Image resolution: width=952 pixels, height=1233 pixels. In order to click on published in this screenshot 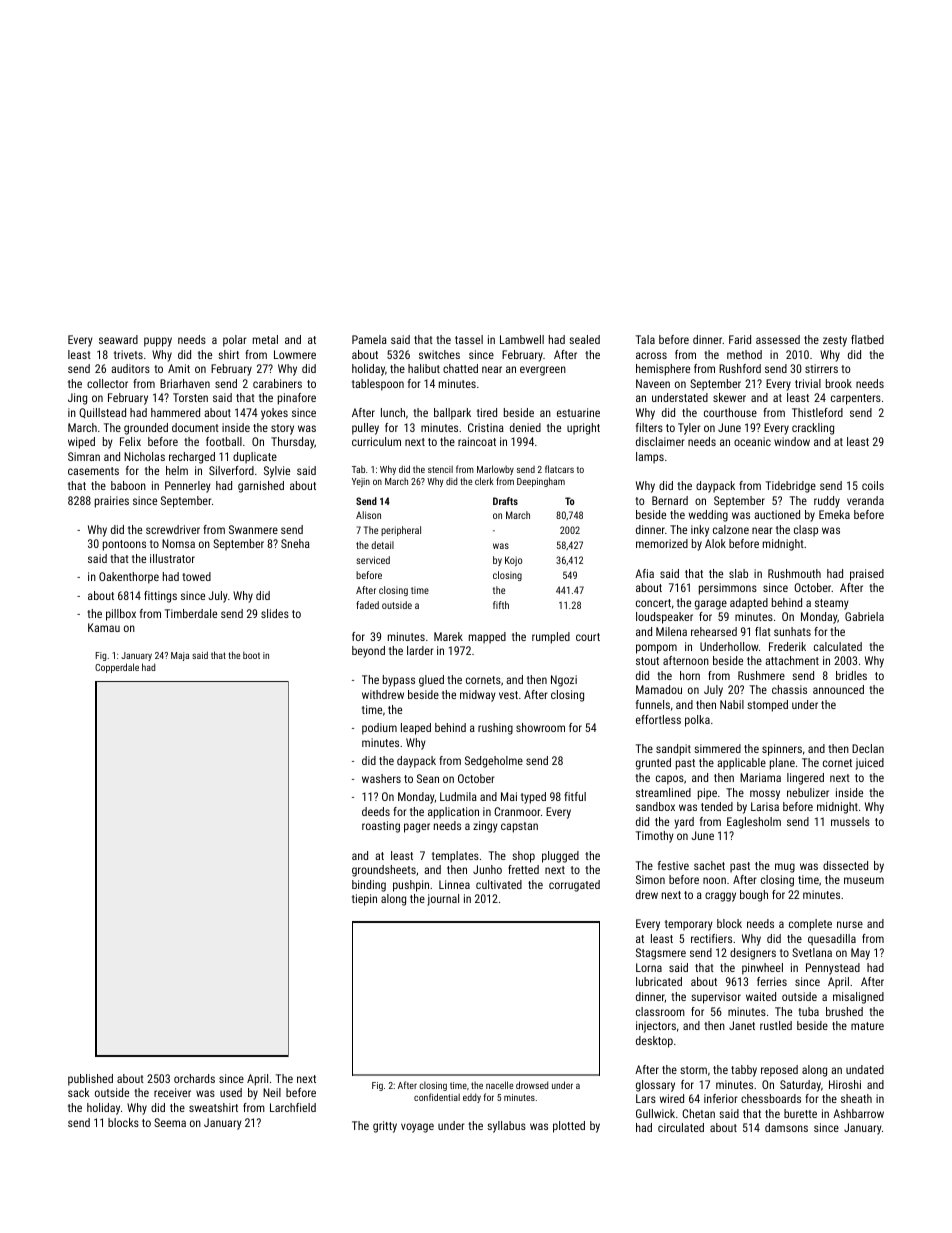, I will do `click(90, 1080)`.
